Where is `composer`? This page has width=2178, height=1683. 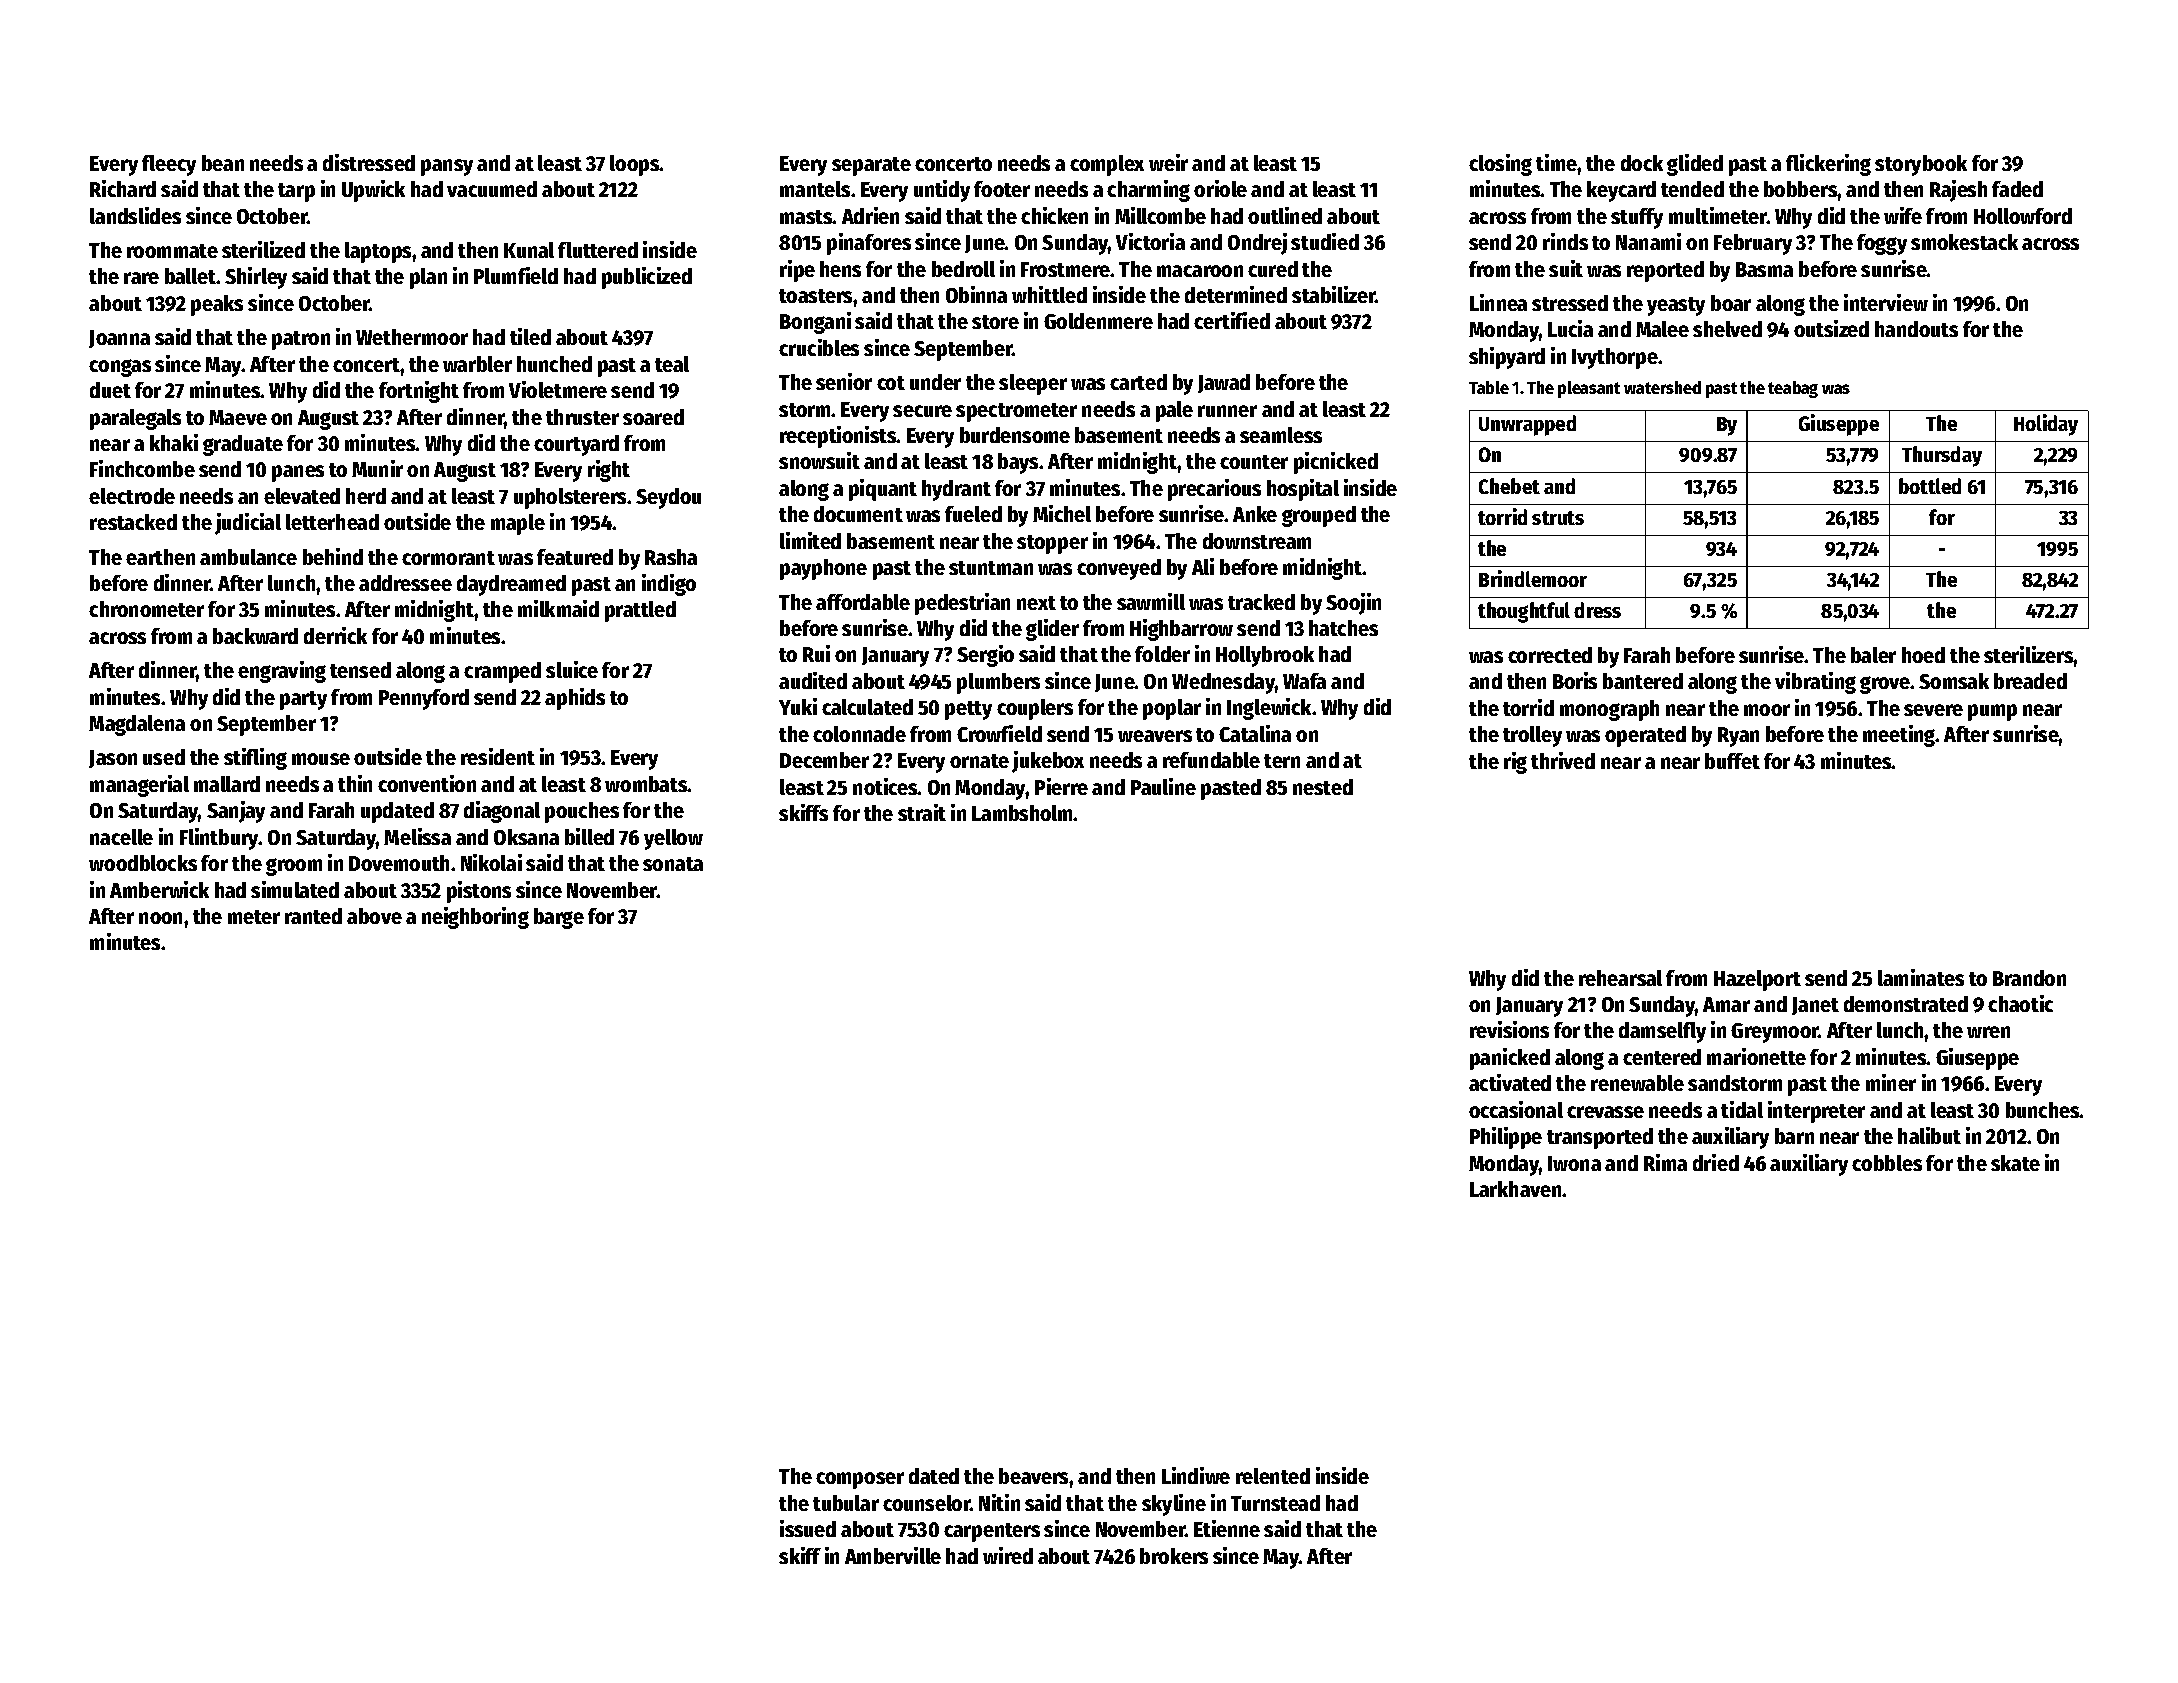 composer is located at coordinates (860, 1480).
